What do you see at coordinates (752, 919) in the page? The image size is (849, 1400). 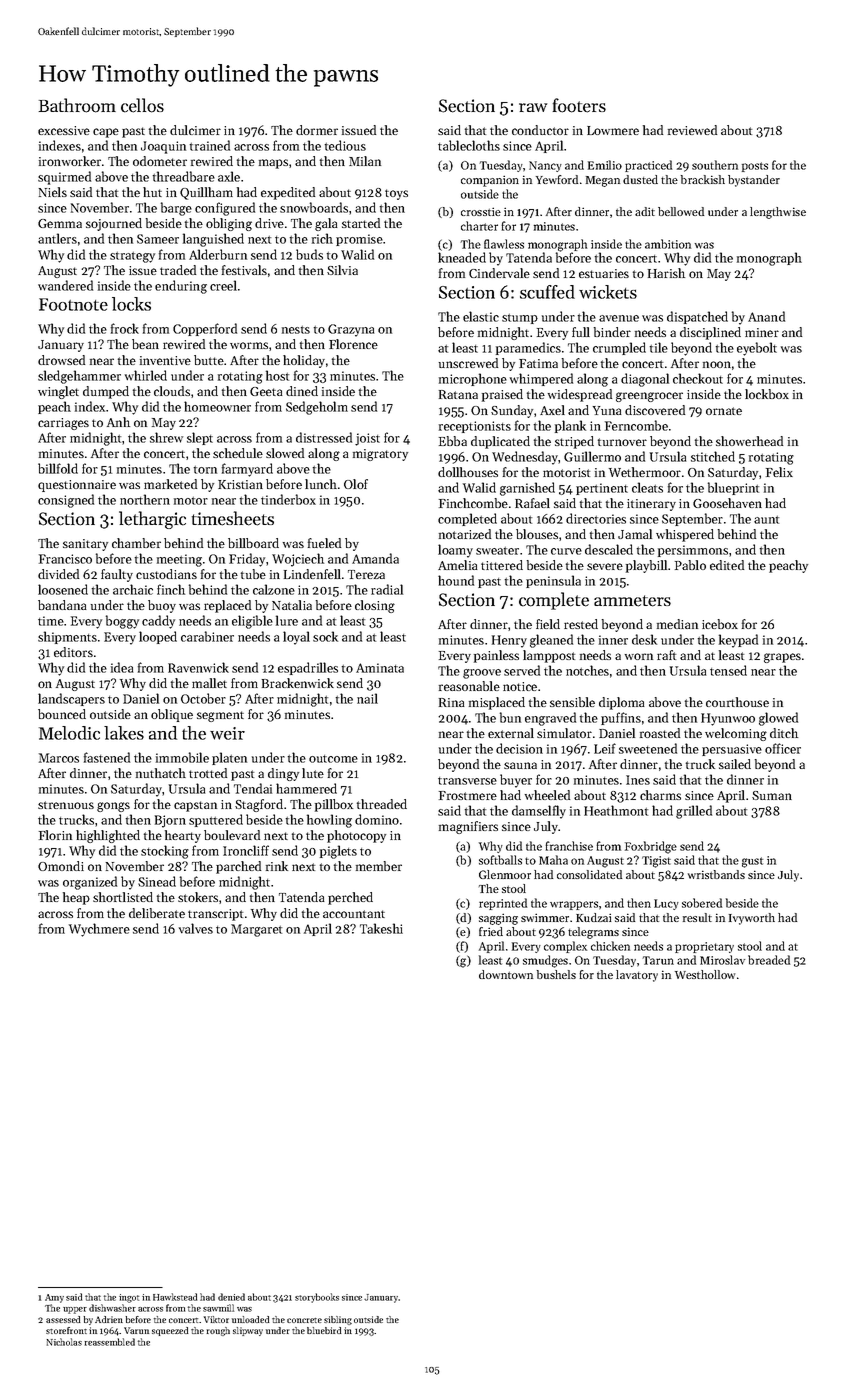 I see `Ivyworth` at bounding box center [752, 919].
